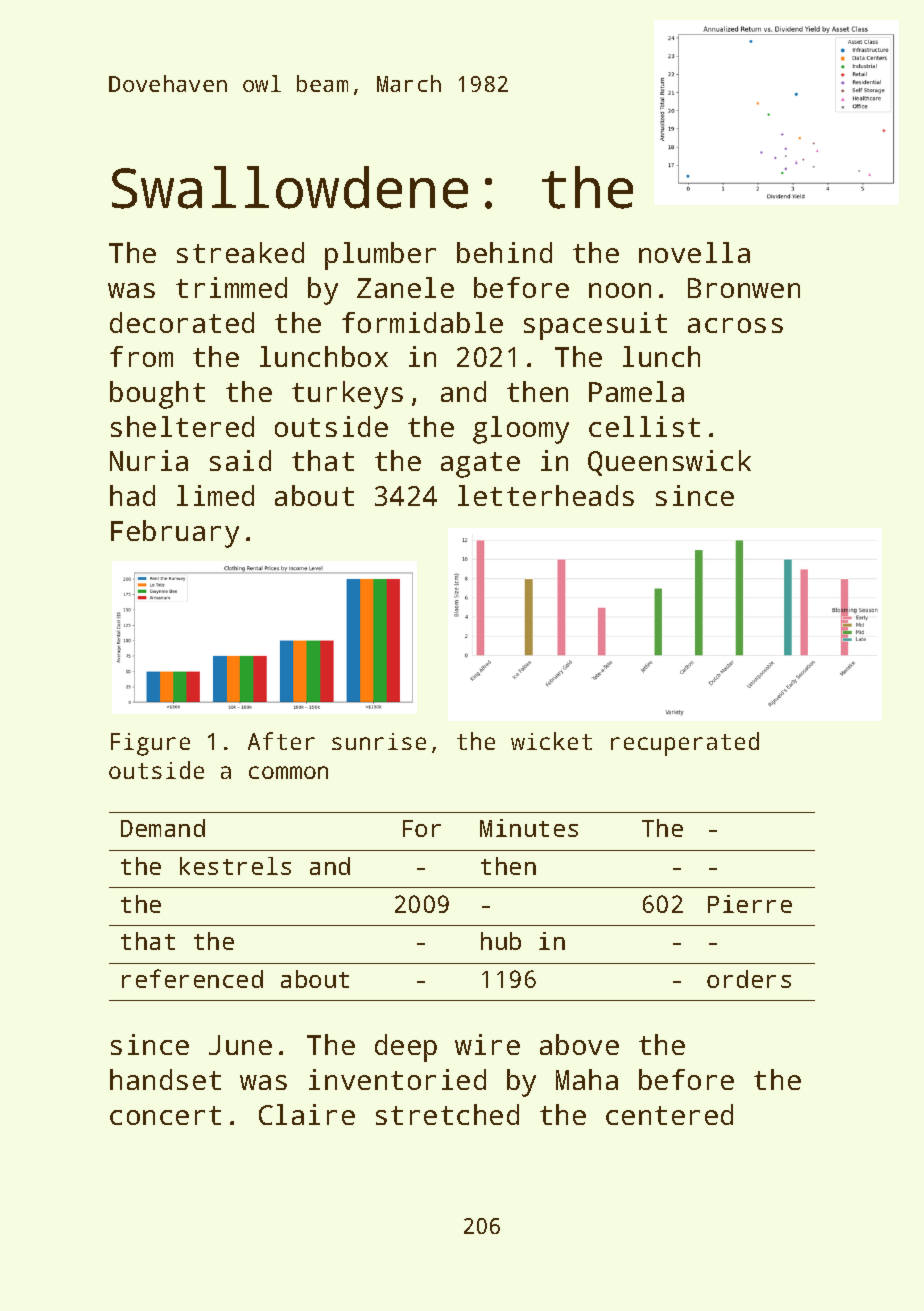 This document has height=1311, width=924. What do you see at coordinates (750, 904) in the document?
I see `Pierre` at bounding box center [750, 904].
